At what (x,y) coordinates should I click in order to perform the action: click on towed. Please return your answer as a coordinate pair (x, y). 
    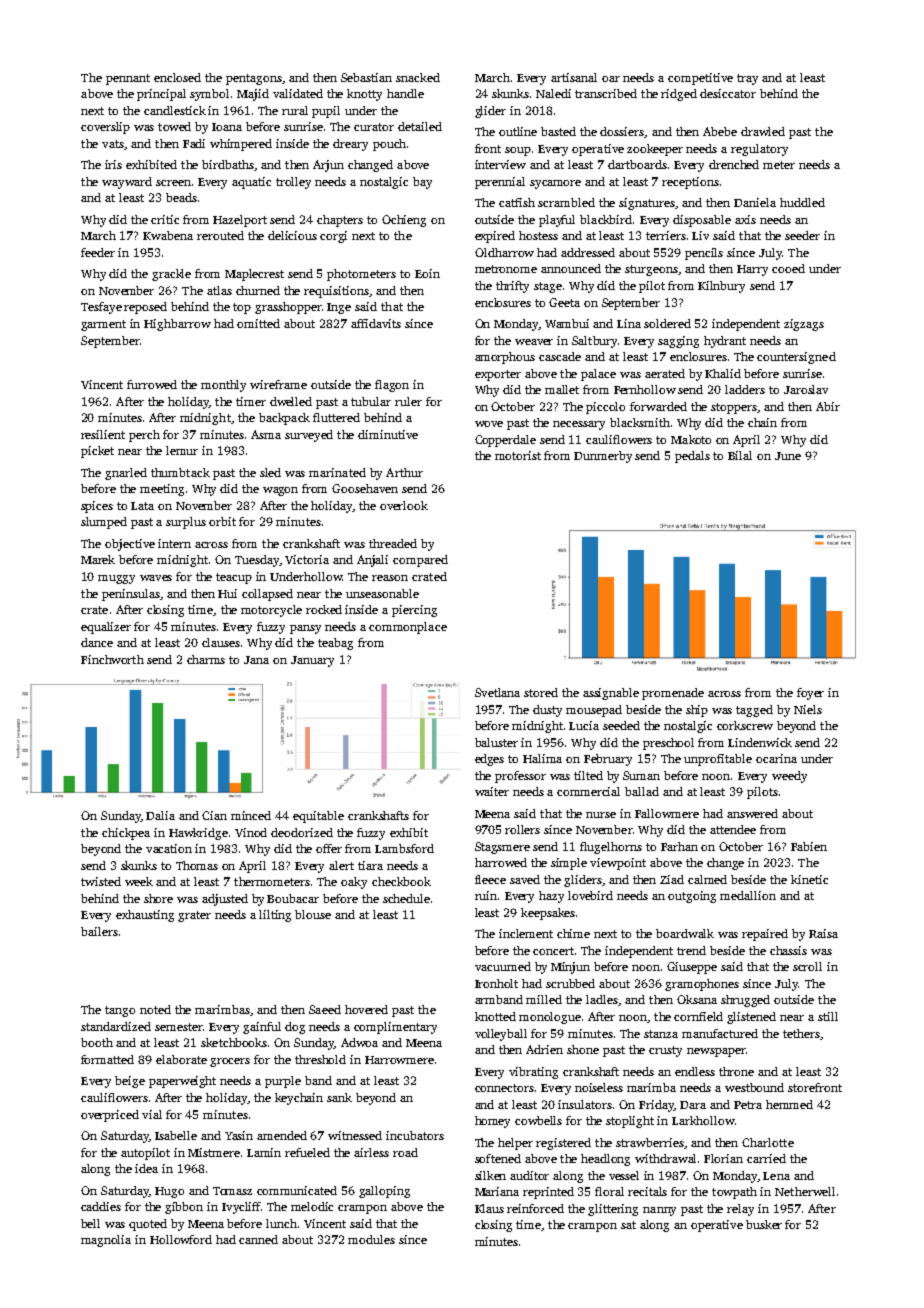
    Looking at the image, I should click on (174, 126).
